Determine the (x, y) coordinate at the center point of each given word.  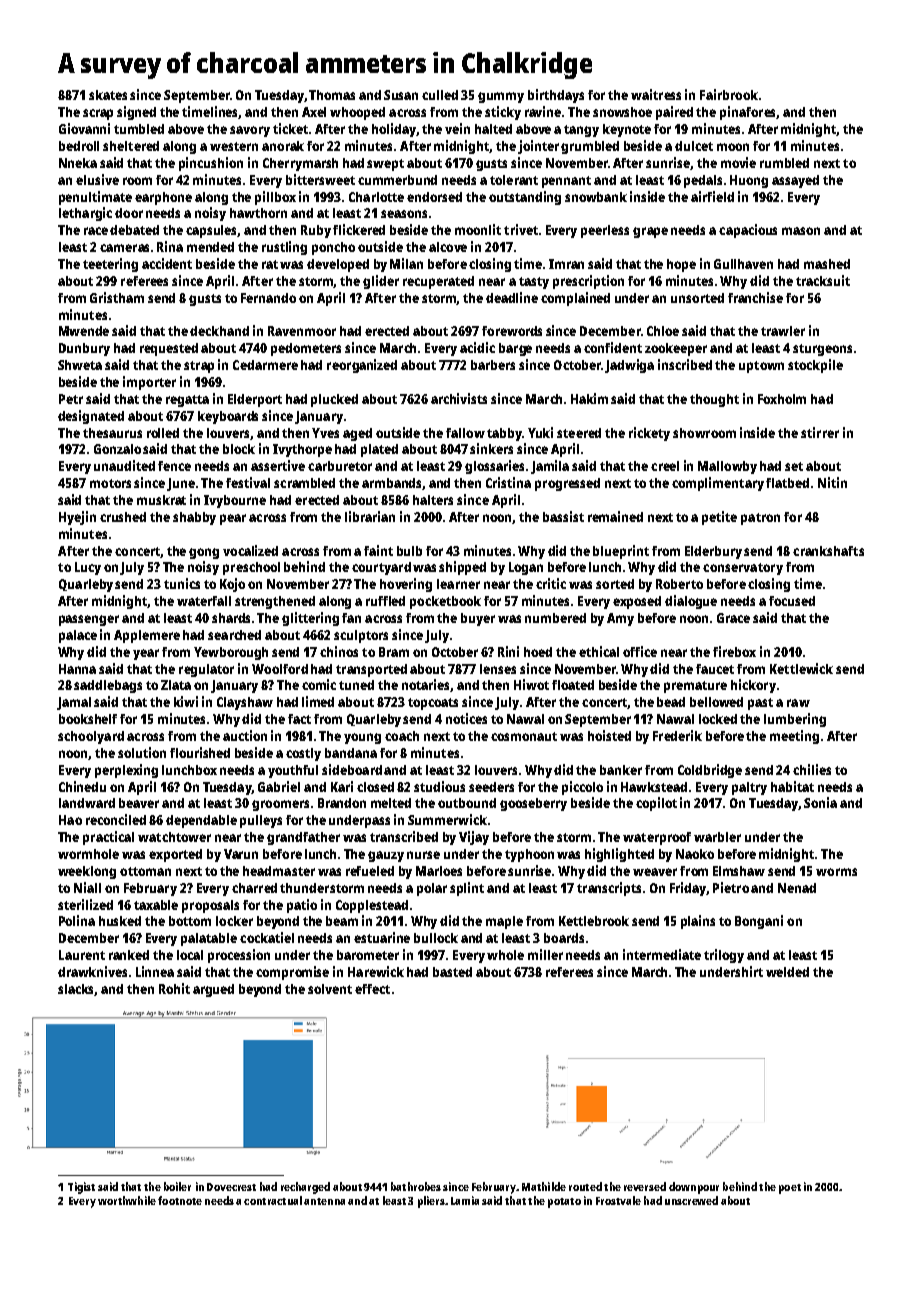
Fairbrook (729, 94)
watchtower (174, 837)
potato (564, 1203)
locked (718, 719)
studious (439, 786)
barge (515, 349)
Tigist (81, 1188)
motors (110, 483)
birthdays (556, 96)
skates (108, 95)
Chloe (663, 331)
